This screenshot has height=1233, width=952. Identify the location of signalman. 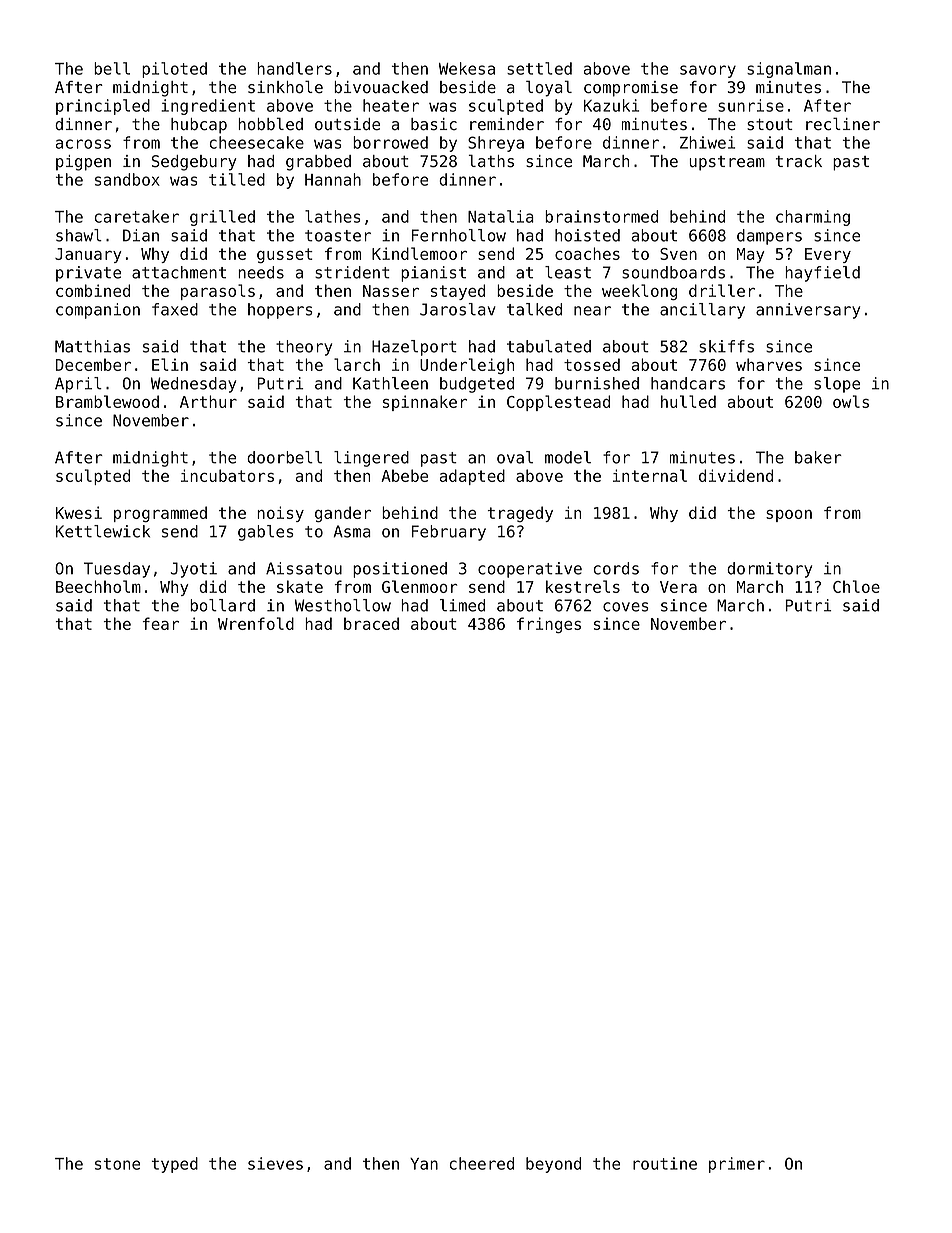
(789, 70).
